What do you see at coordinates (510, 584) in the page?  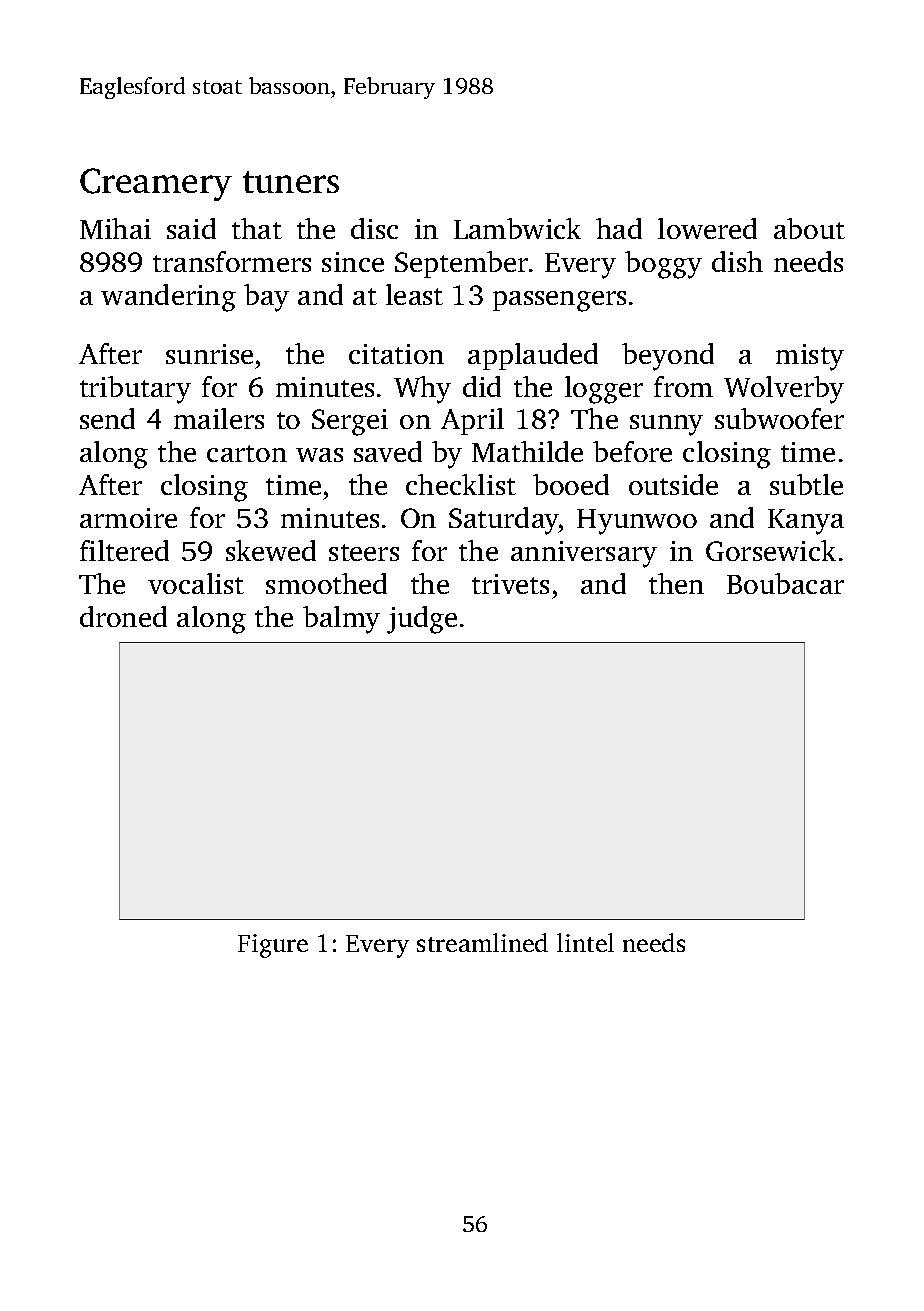 I see `trivets` at bounding box center [510, 584].
